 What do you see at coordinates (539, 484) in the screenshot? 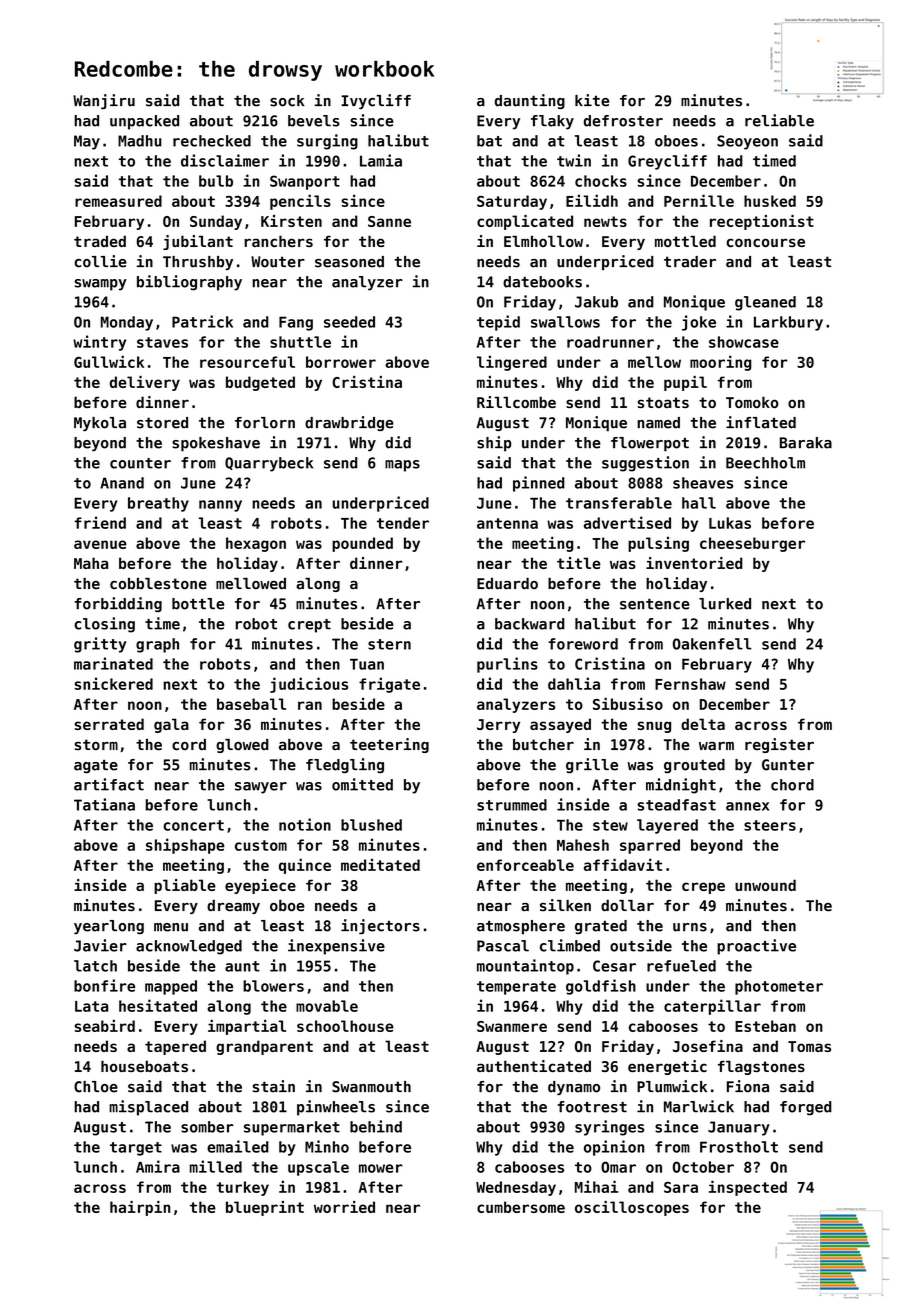
I see `pinned` at bounding box center [539, 484].
